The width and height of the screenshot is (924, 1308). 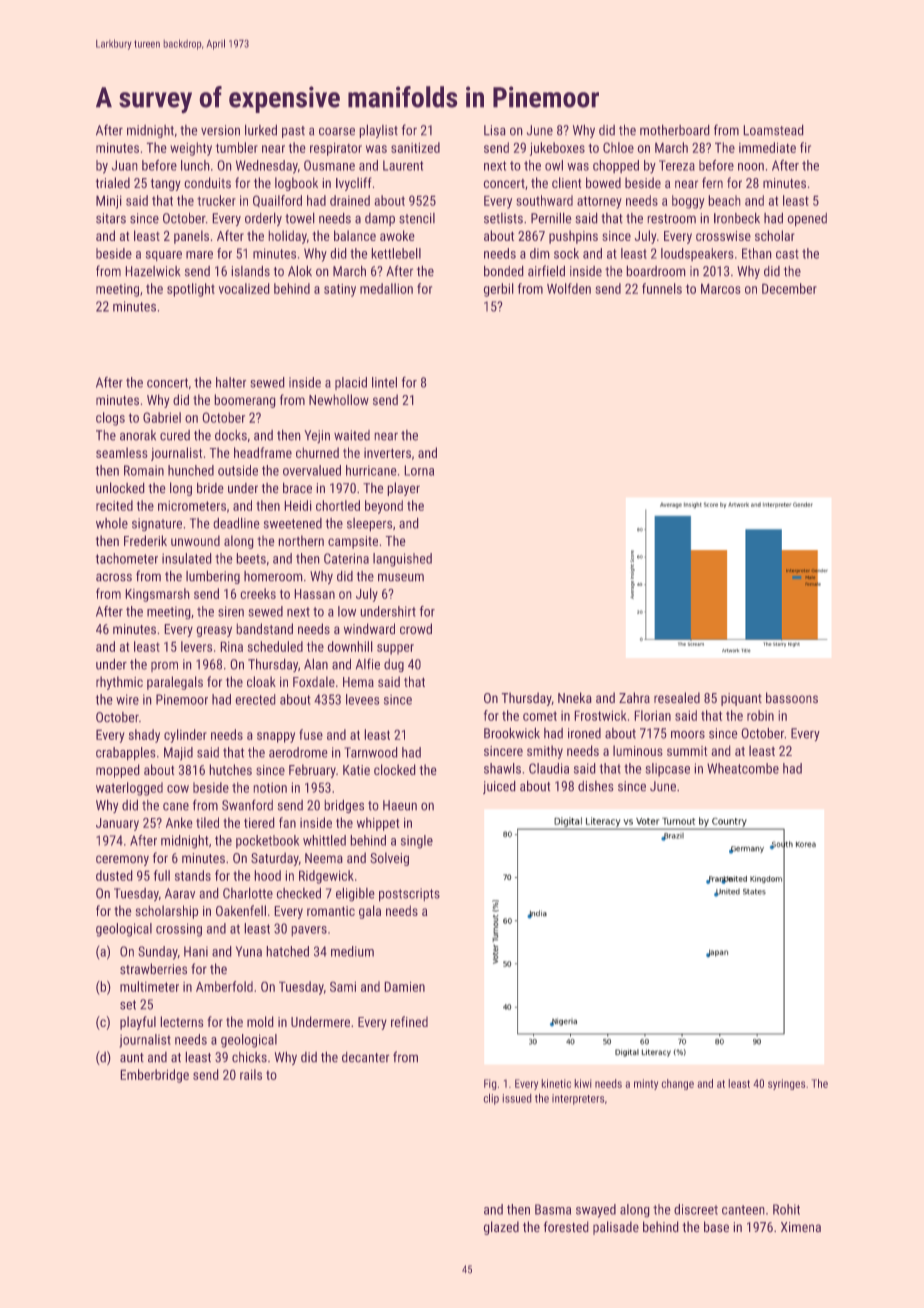 What do you see at coordinates (751, 167) in the screenshot?
I see `noon` at bounding box center [751, 167].
